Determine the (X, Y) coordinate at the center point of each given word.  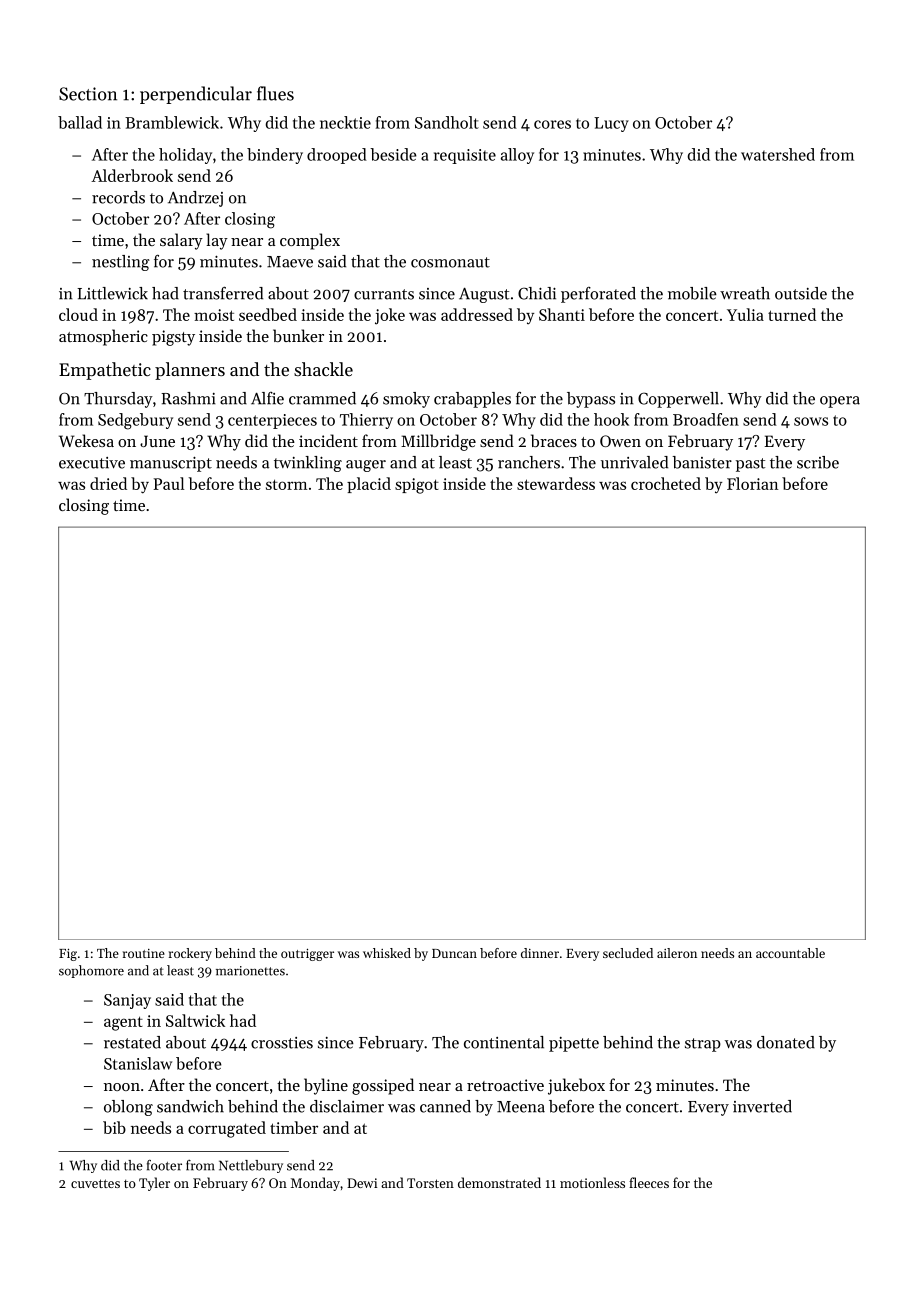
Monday (315, 1184)
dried (108, 483)
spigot (417, 486)
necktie (345, 122)
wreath (745, 293)
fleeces (649, 1182)
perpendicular (196, 95)
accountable (790, 953)
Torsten (430, 1183)
